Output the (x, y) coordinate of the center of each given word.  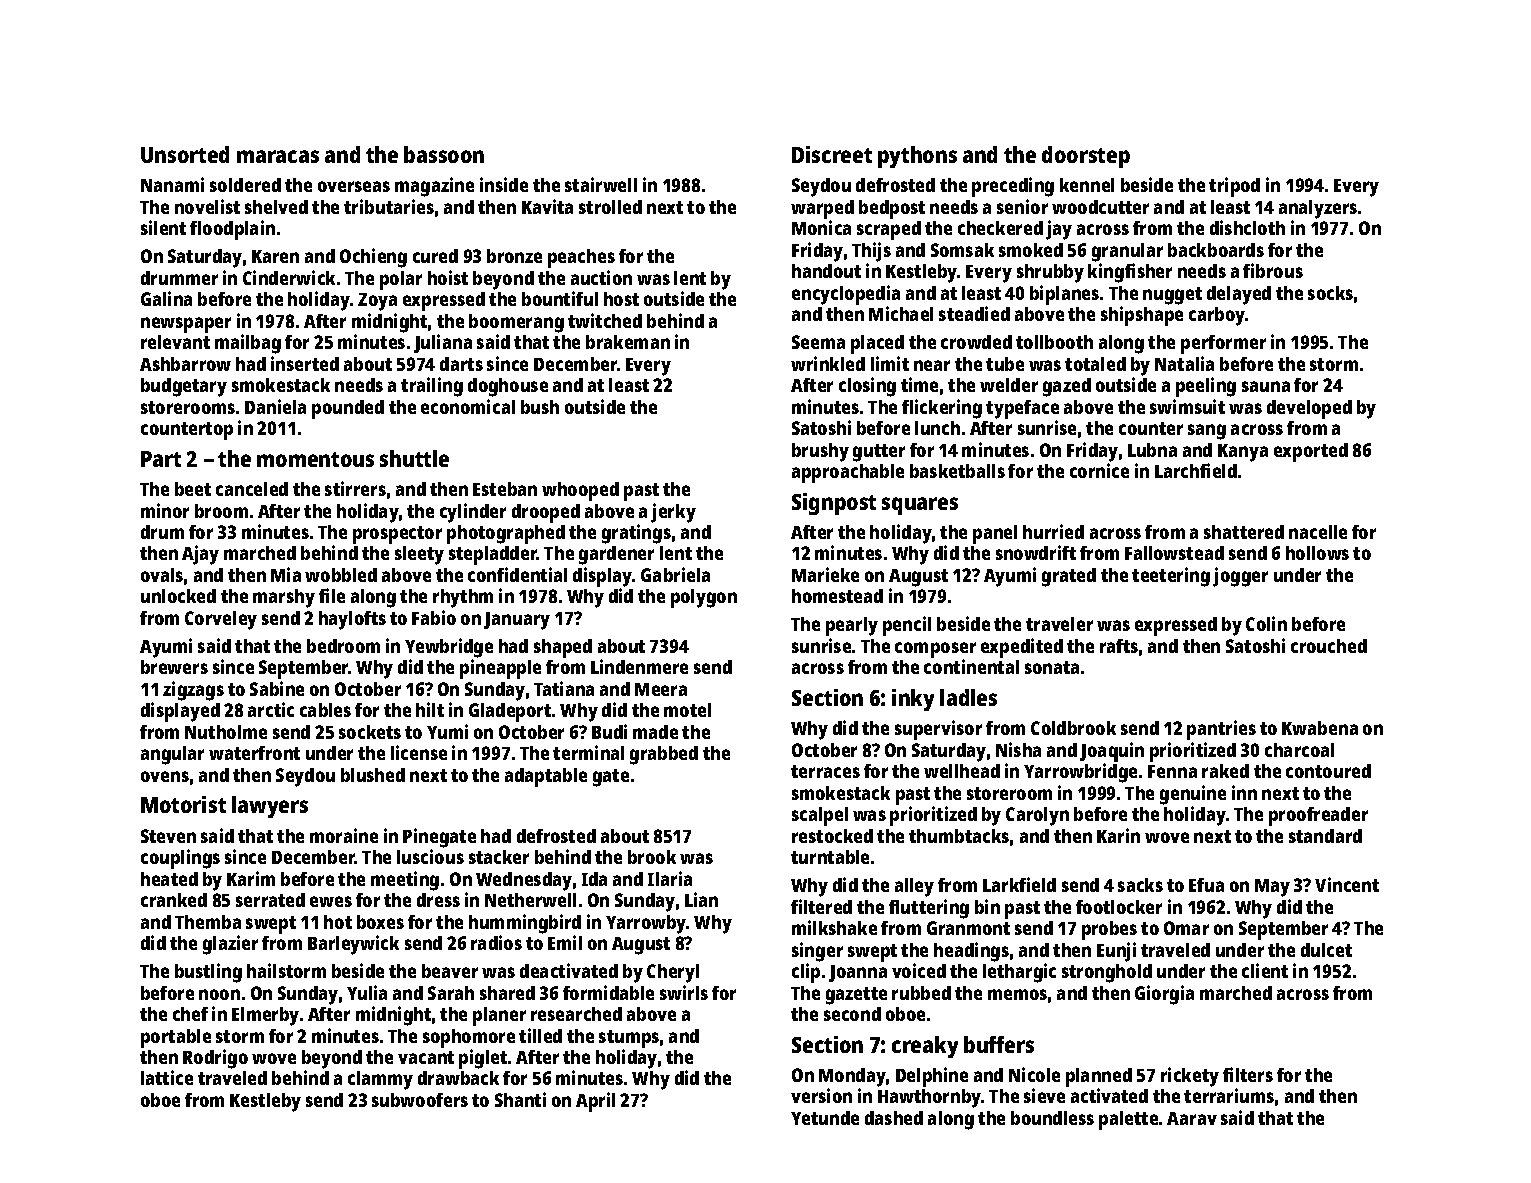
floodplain (232, 230)
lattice (167, 1077)
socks (1330, 293)
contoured (1328, 771)
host (621, 299)
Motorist (183, 804)
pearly (852, 626)
